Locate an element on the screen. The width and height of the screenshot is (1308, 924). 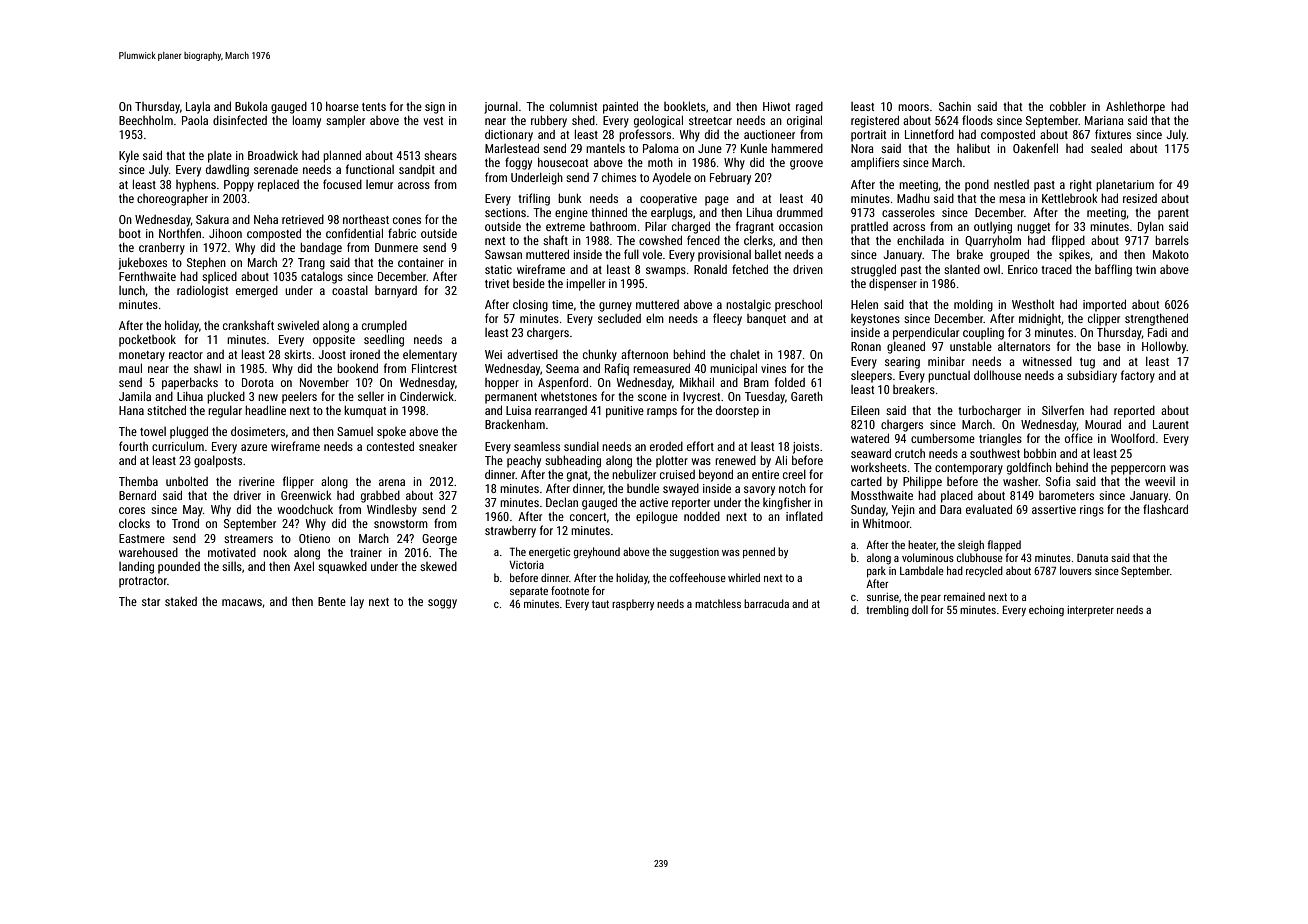
inflated is located at coordinates (804, 516).
